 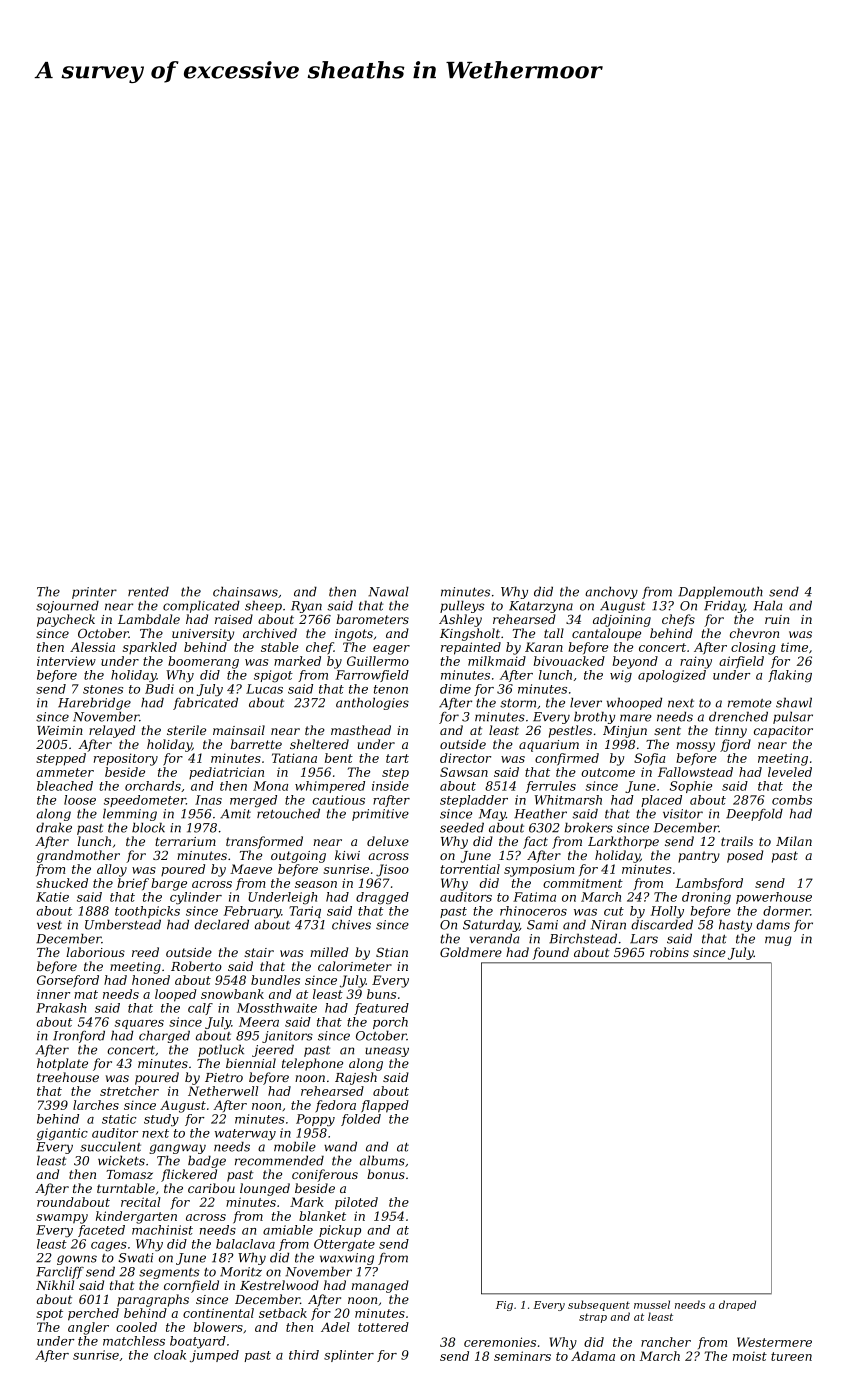 I want to click on seminars, so click(x=522, y=1356).
